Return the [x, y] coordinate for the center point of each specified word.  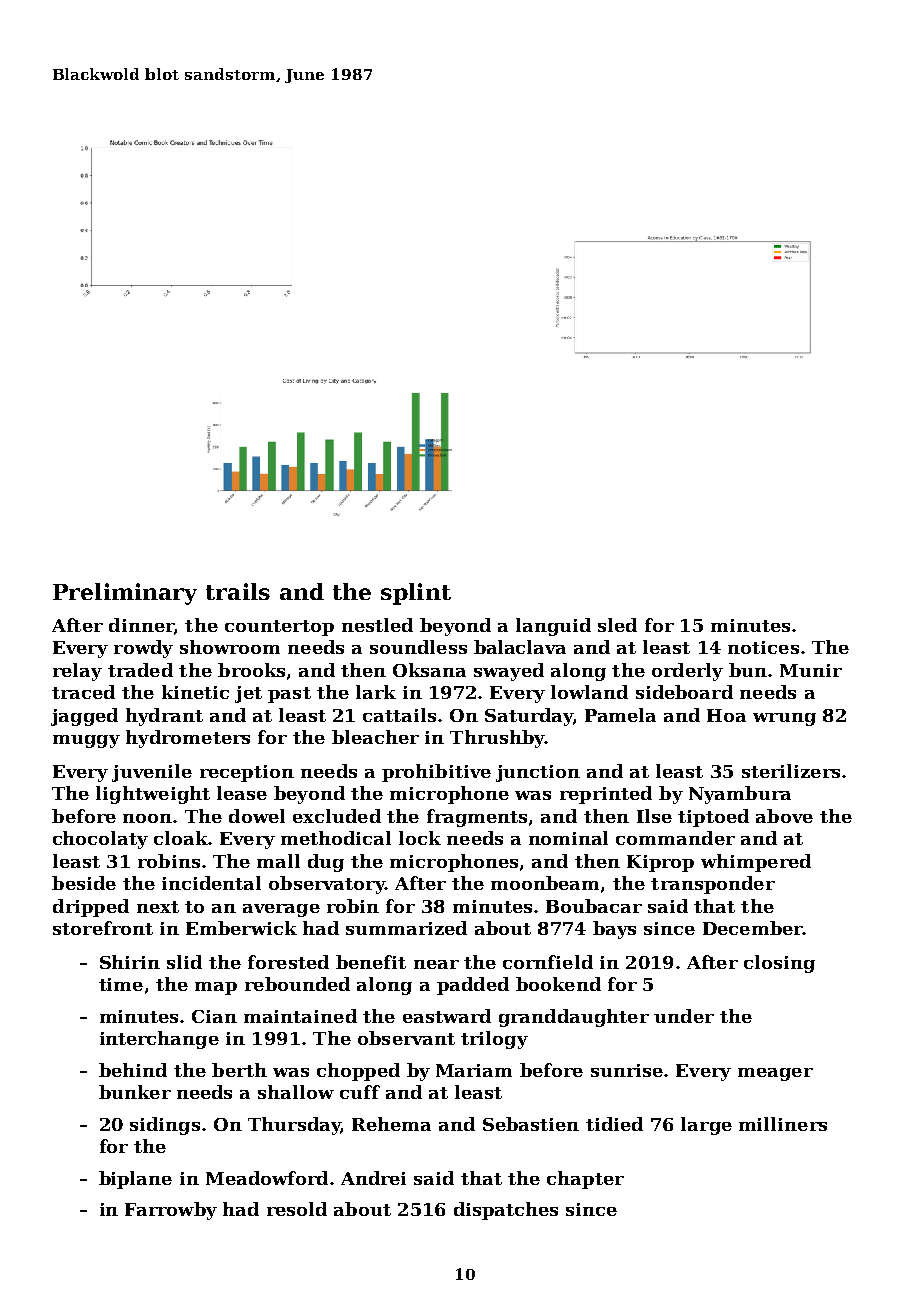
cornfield [548, 962]
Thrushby [497, 739]
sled [617, 625]
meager [775, 1074]
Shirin [130, 962]
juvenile [152, 773]
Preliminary [125, 594]
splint [416, 594]
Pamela [620, 715]
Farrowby [171, 1211]
